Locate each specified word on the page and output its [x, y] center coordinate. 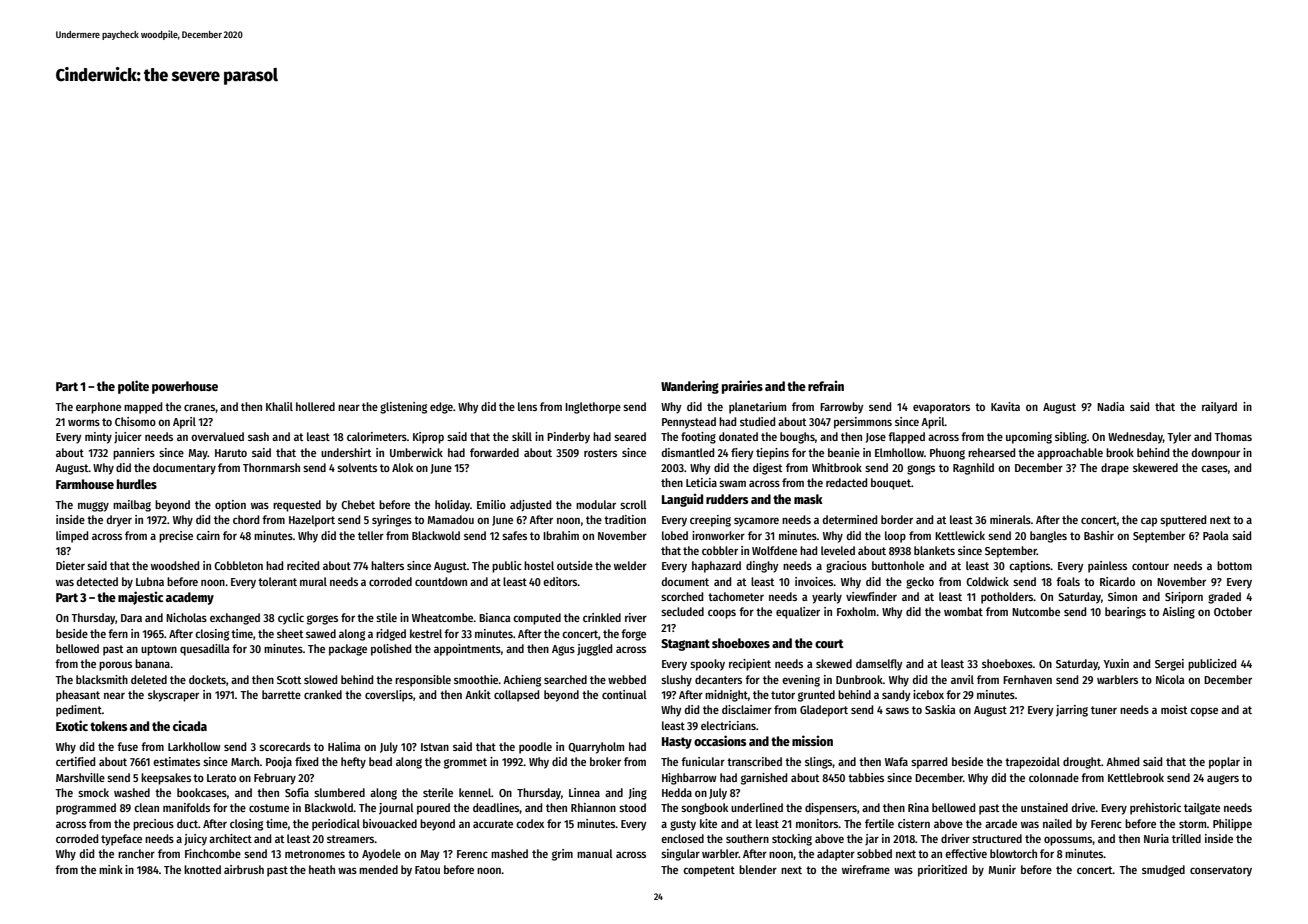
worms [84, 422]
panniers [134, 454]
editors [560, 581]
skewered [1155, 467]
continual [624, 694]
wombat [963, 611]
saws [897, 710]
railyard [1219, 408]
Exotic [72, 725]
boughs [797, 438]
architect [230, 838]
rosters [600, 453]
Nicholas [186, 617]
